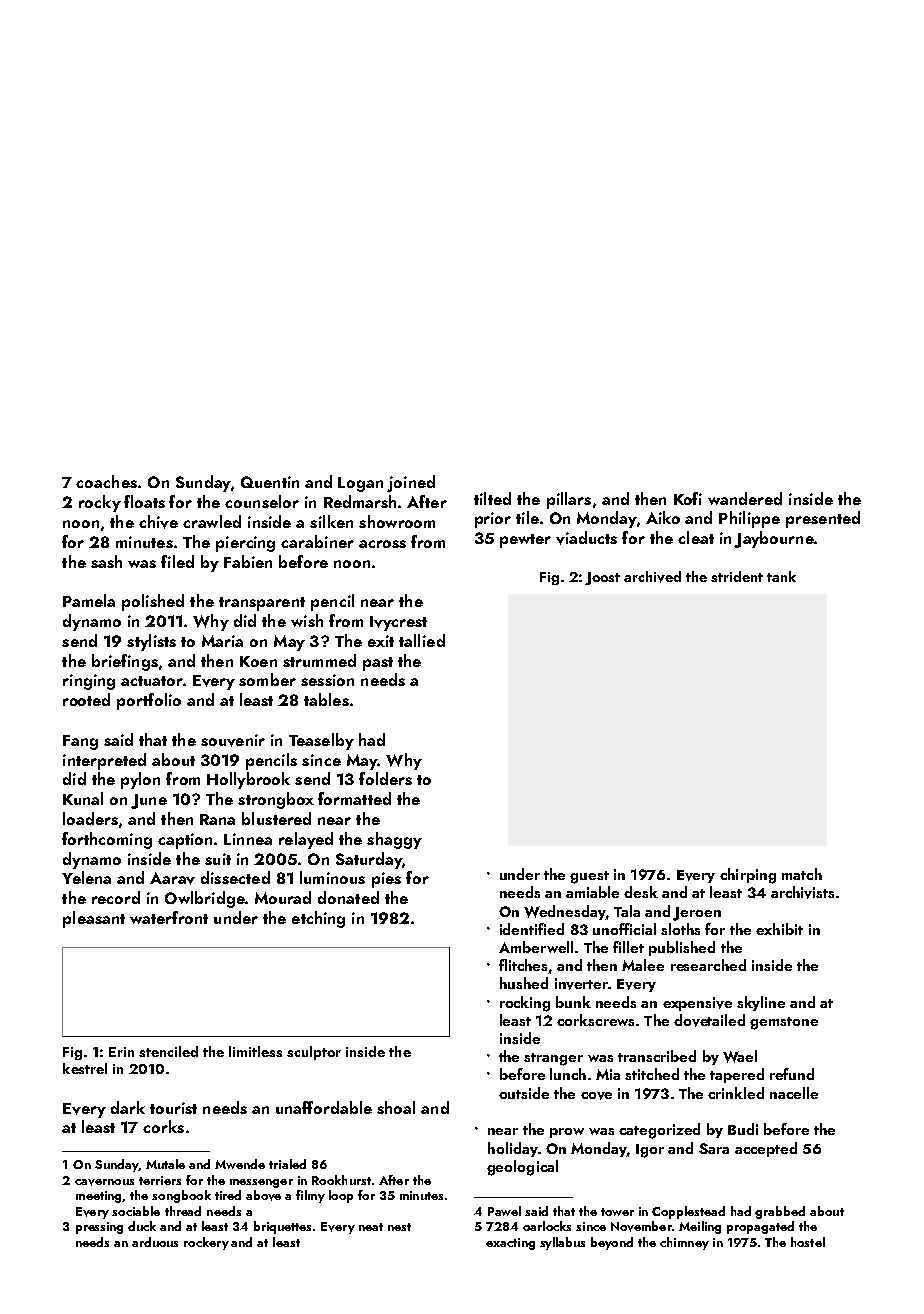 Image resolution: width=924 pixels, height=1314 pixels. Describe the element at coordinates (385, 778) in the image. I see `folders` at that location.
